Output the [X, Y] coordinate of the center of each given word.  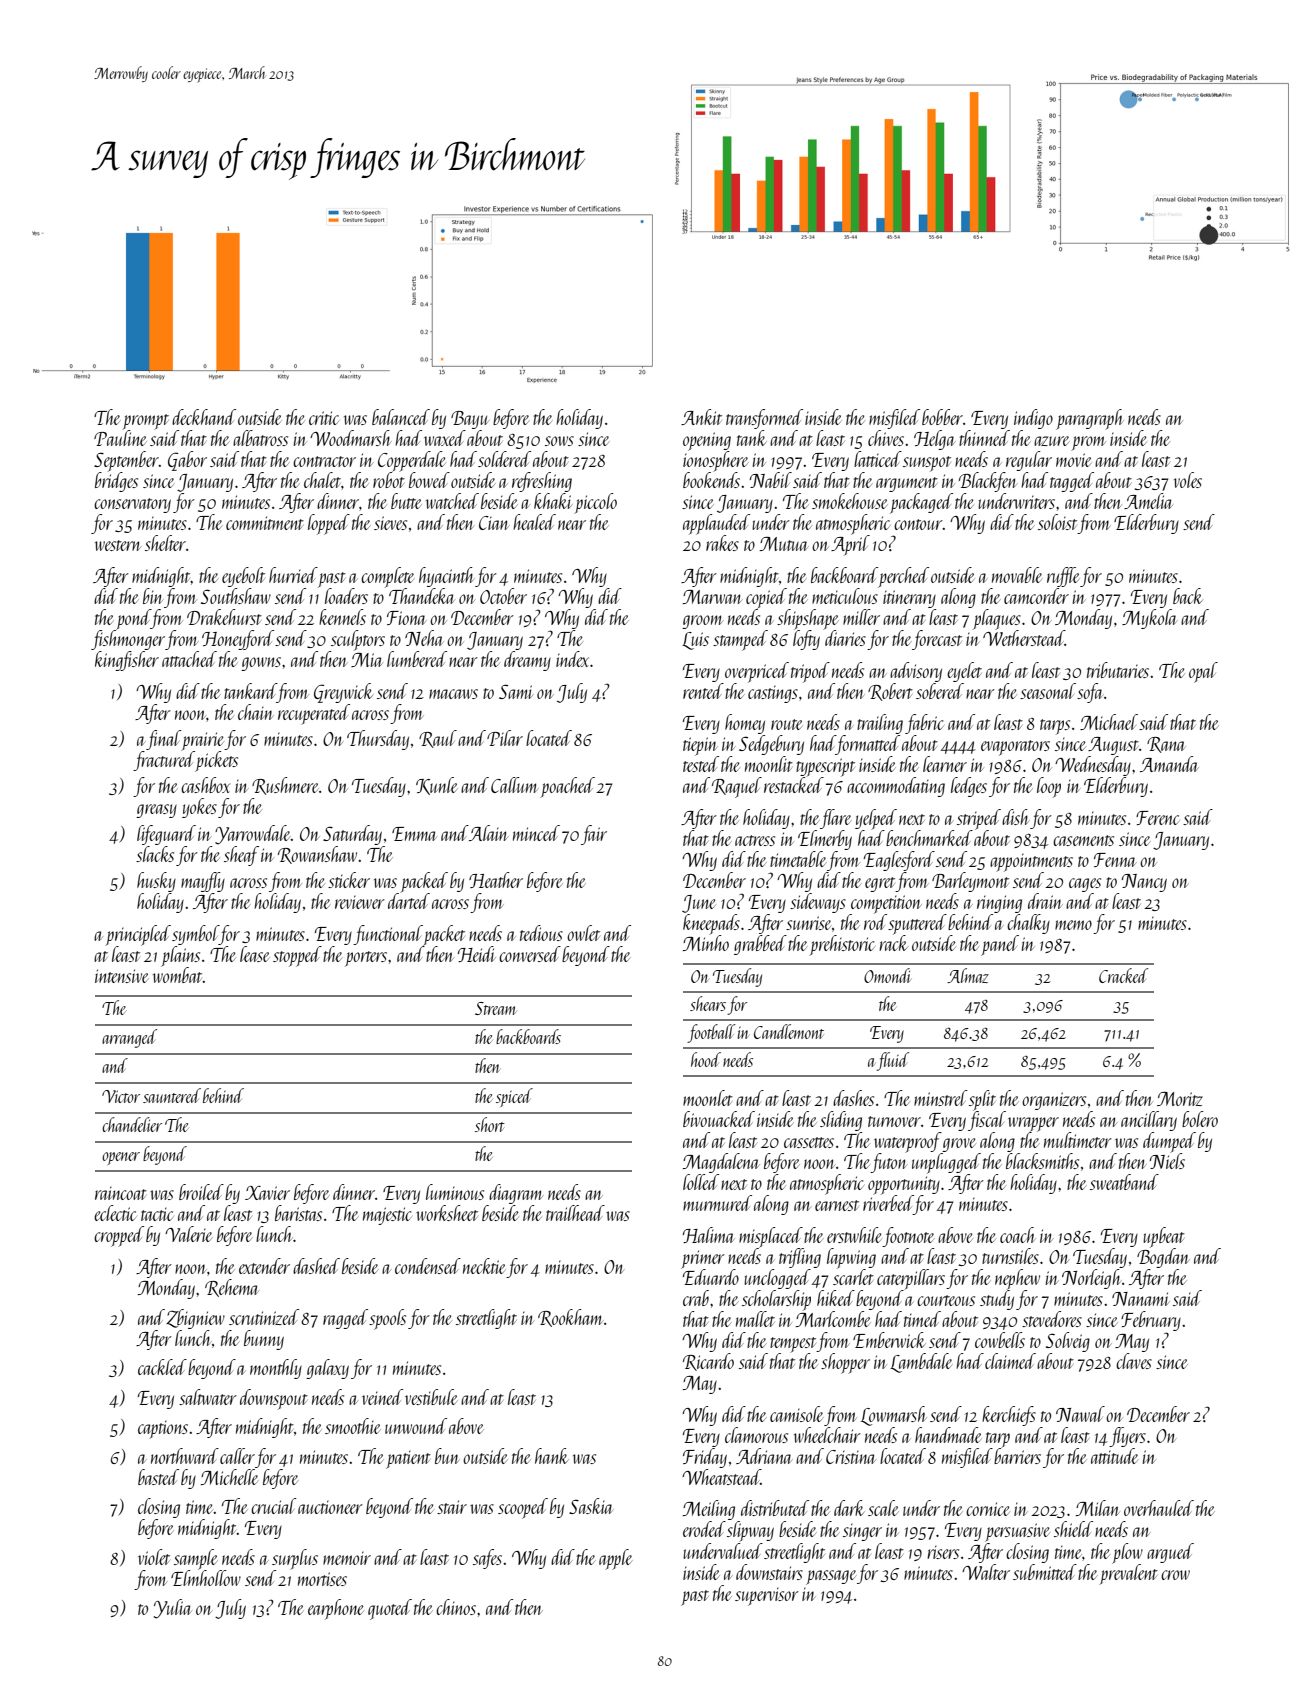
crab [696, 1298]
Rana [1166, 745]
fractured [164, 761]
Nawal [1080, 1414]
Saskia [591, 1506]
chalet [322, 480]
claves [1134, 1361]
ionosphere [716, 461]
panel [1000, 945]
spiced [514, 1097]
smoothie [353, 1426]
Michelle [230, 1477]
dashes [853, 1098]
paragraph [1090, 419]
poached [567, 787]
